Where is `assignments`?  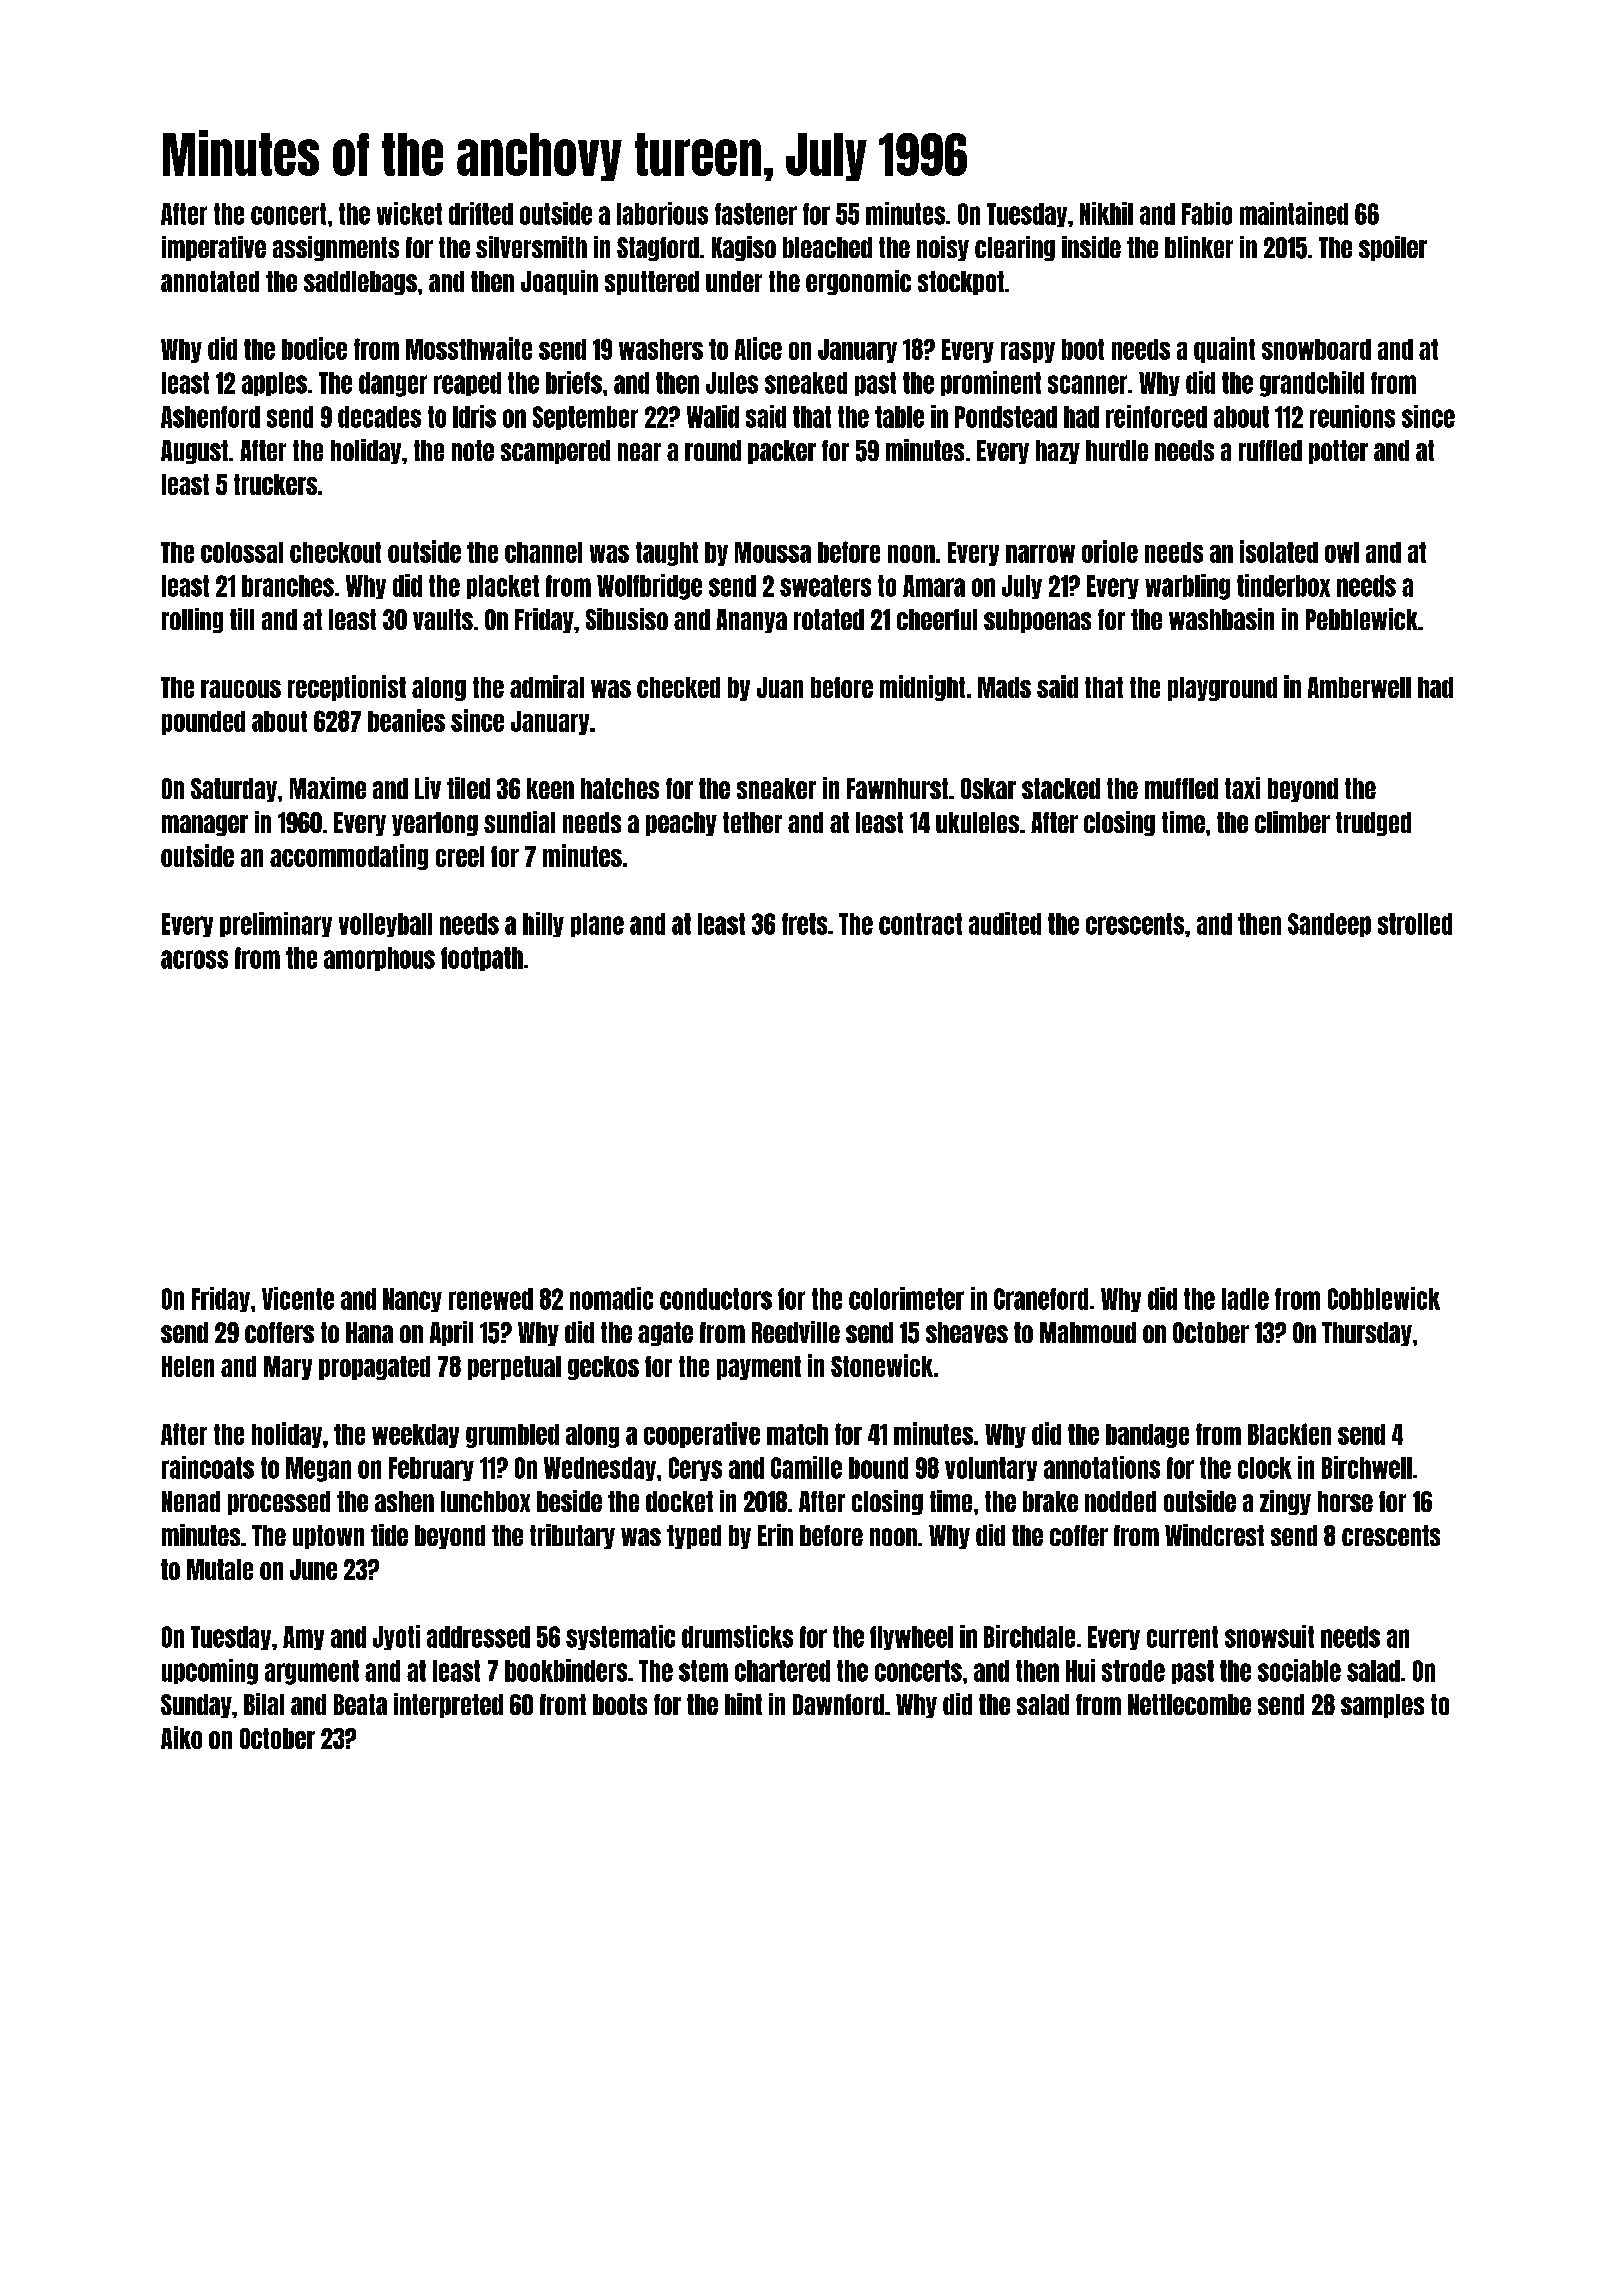
assignments is located at coordinates (336, 248).
